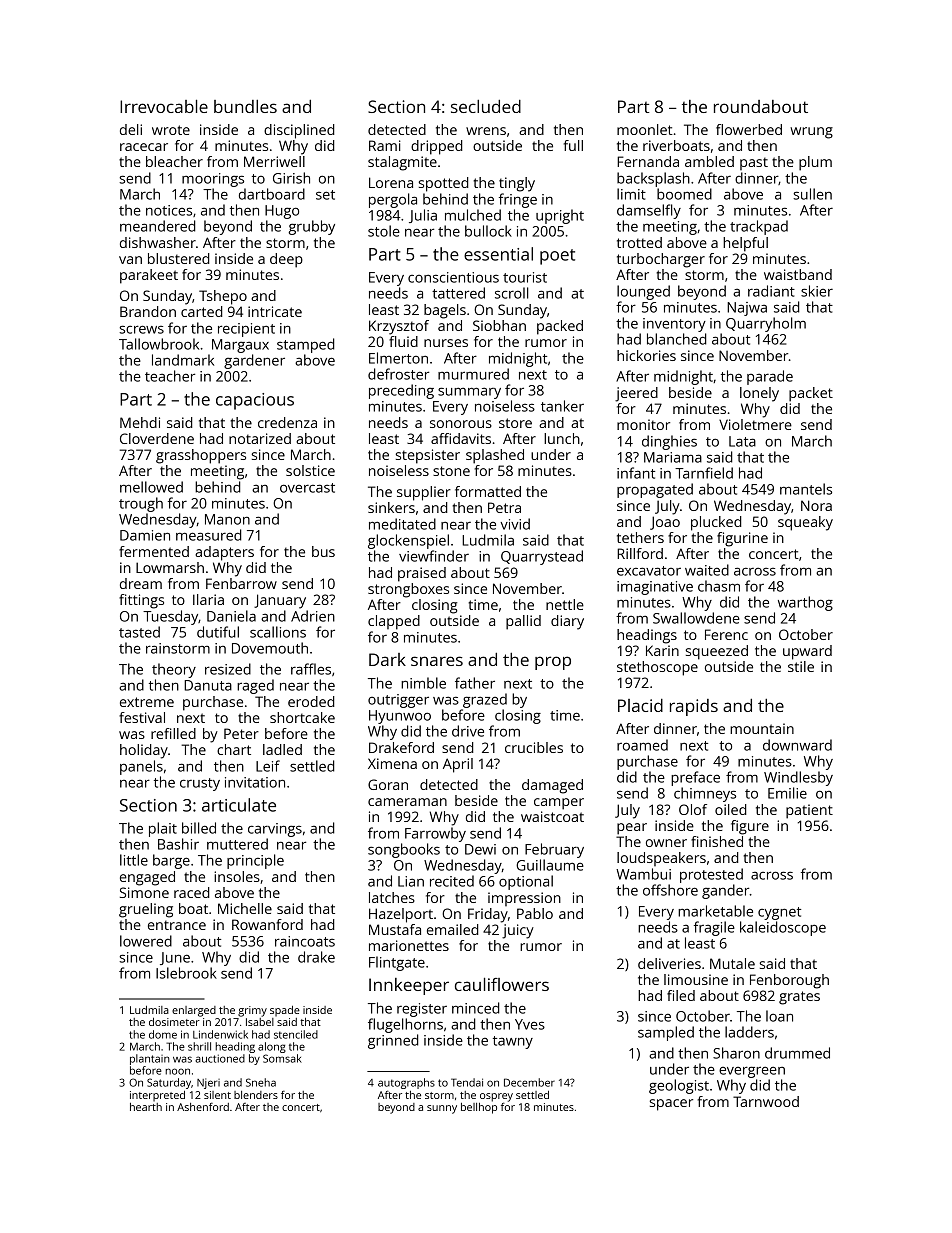 Image resolution: width=952 pixels, height=1233 pixels. I want to click on Irrevocable, so click(164, 106).
